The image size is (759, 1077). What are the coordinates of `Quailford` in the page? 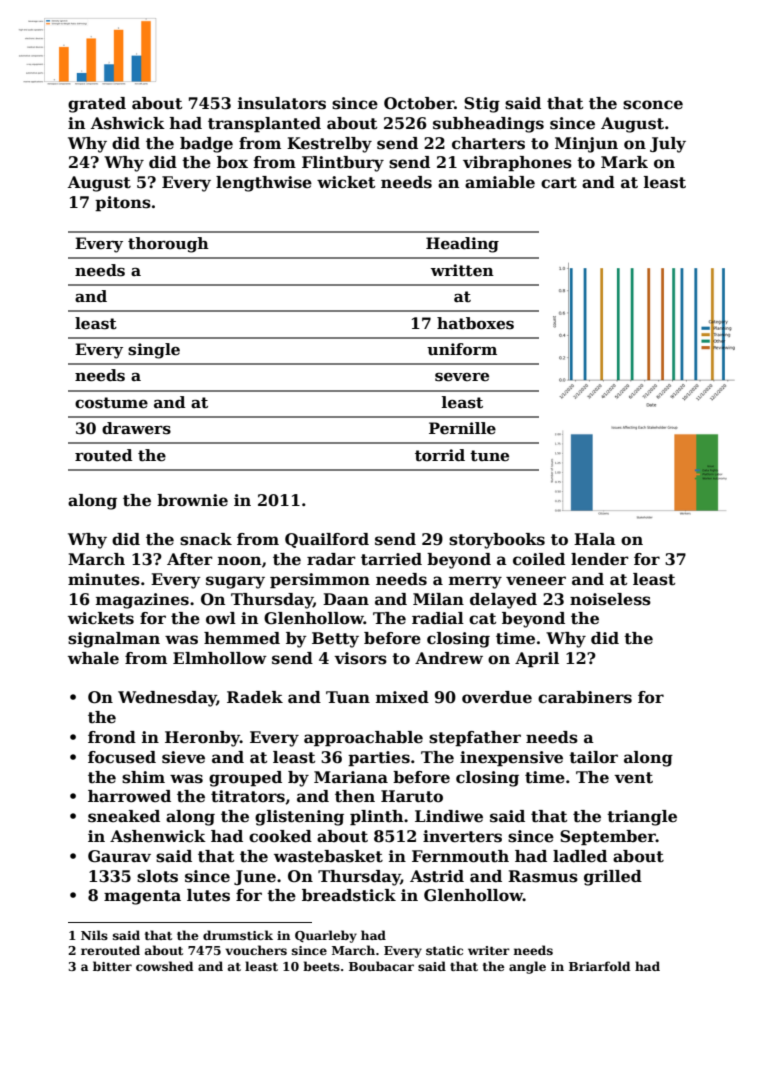 It's located at (327, 540).
